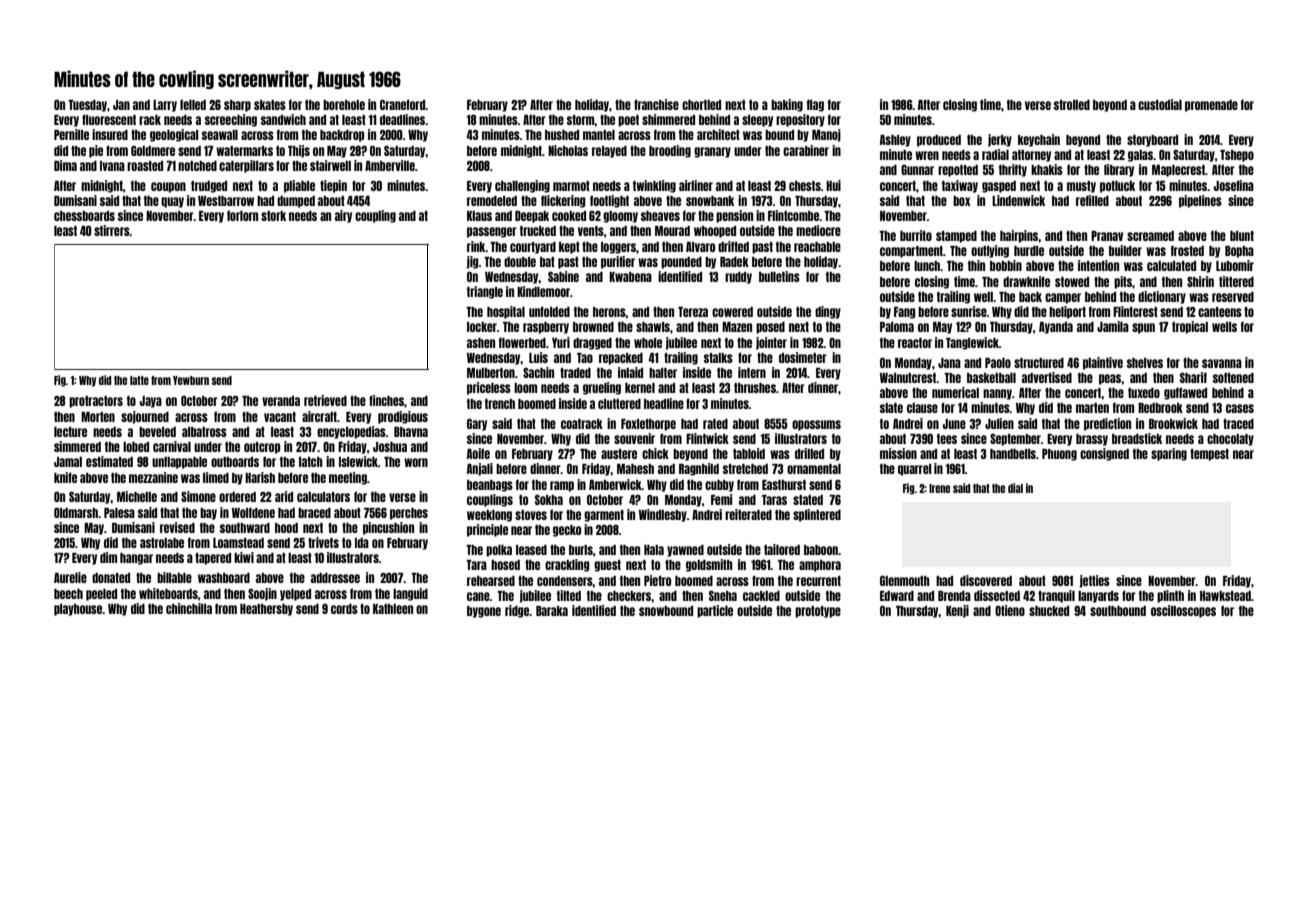  I want to click on particle, so click(715, 611).
